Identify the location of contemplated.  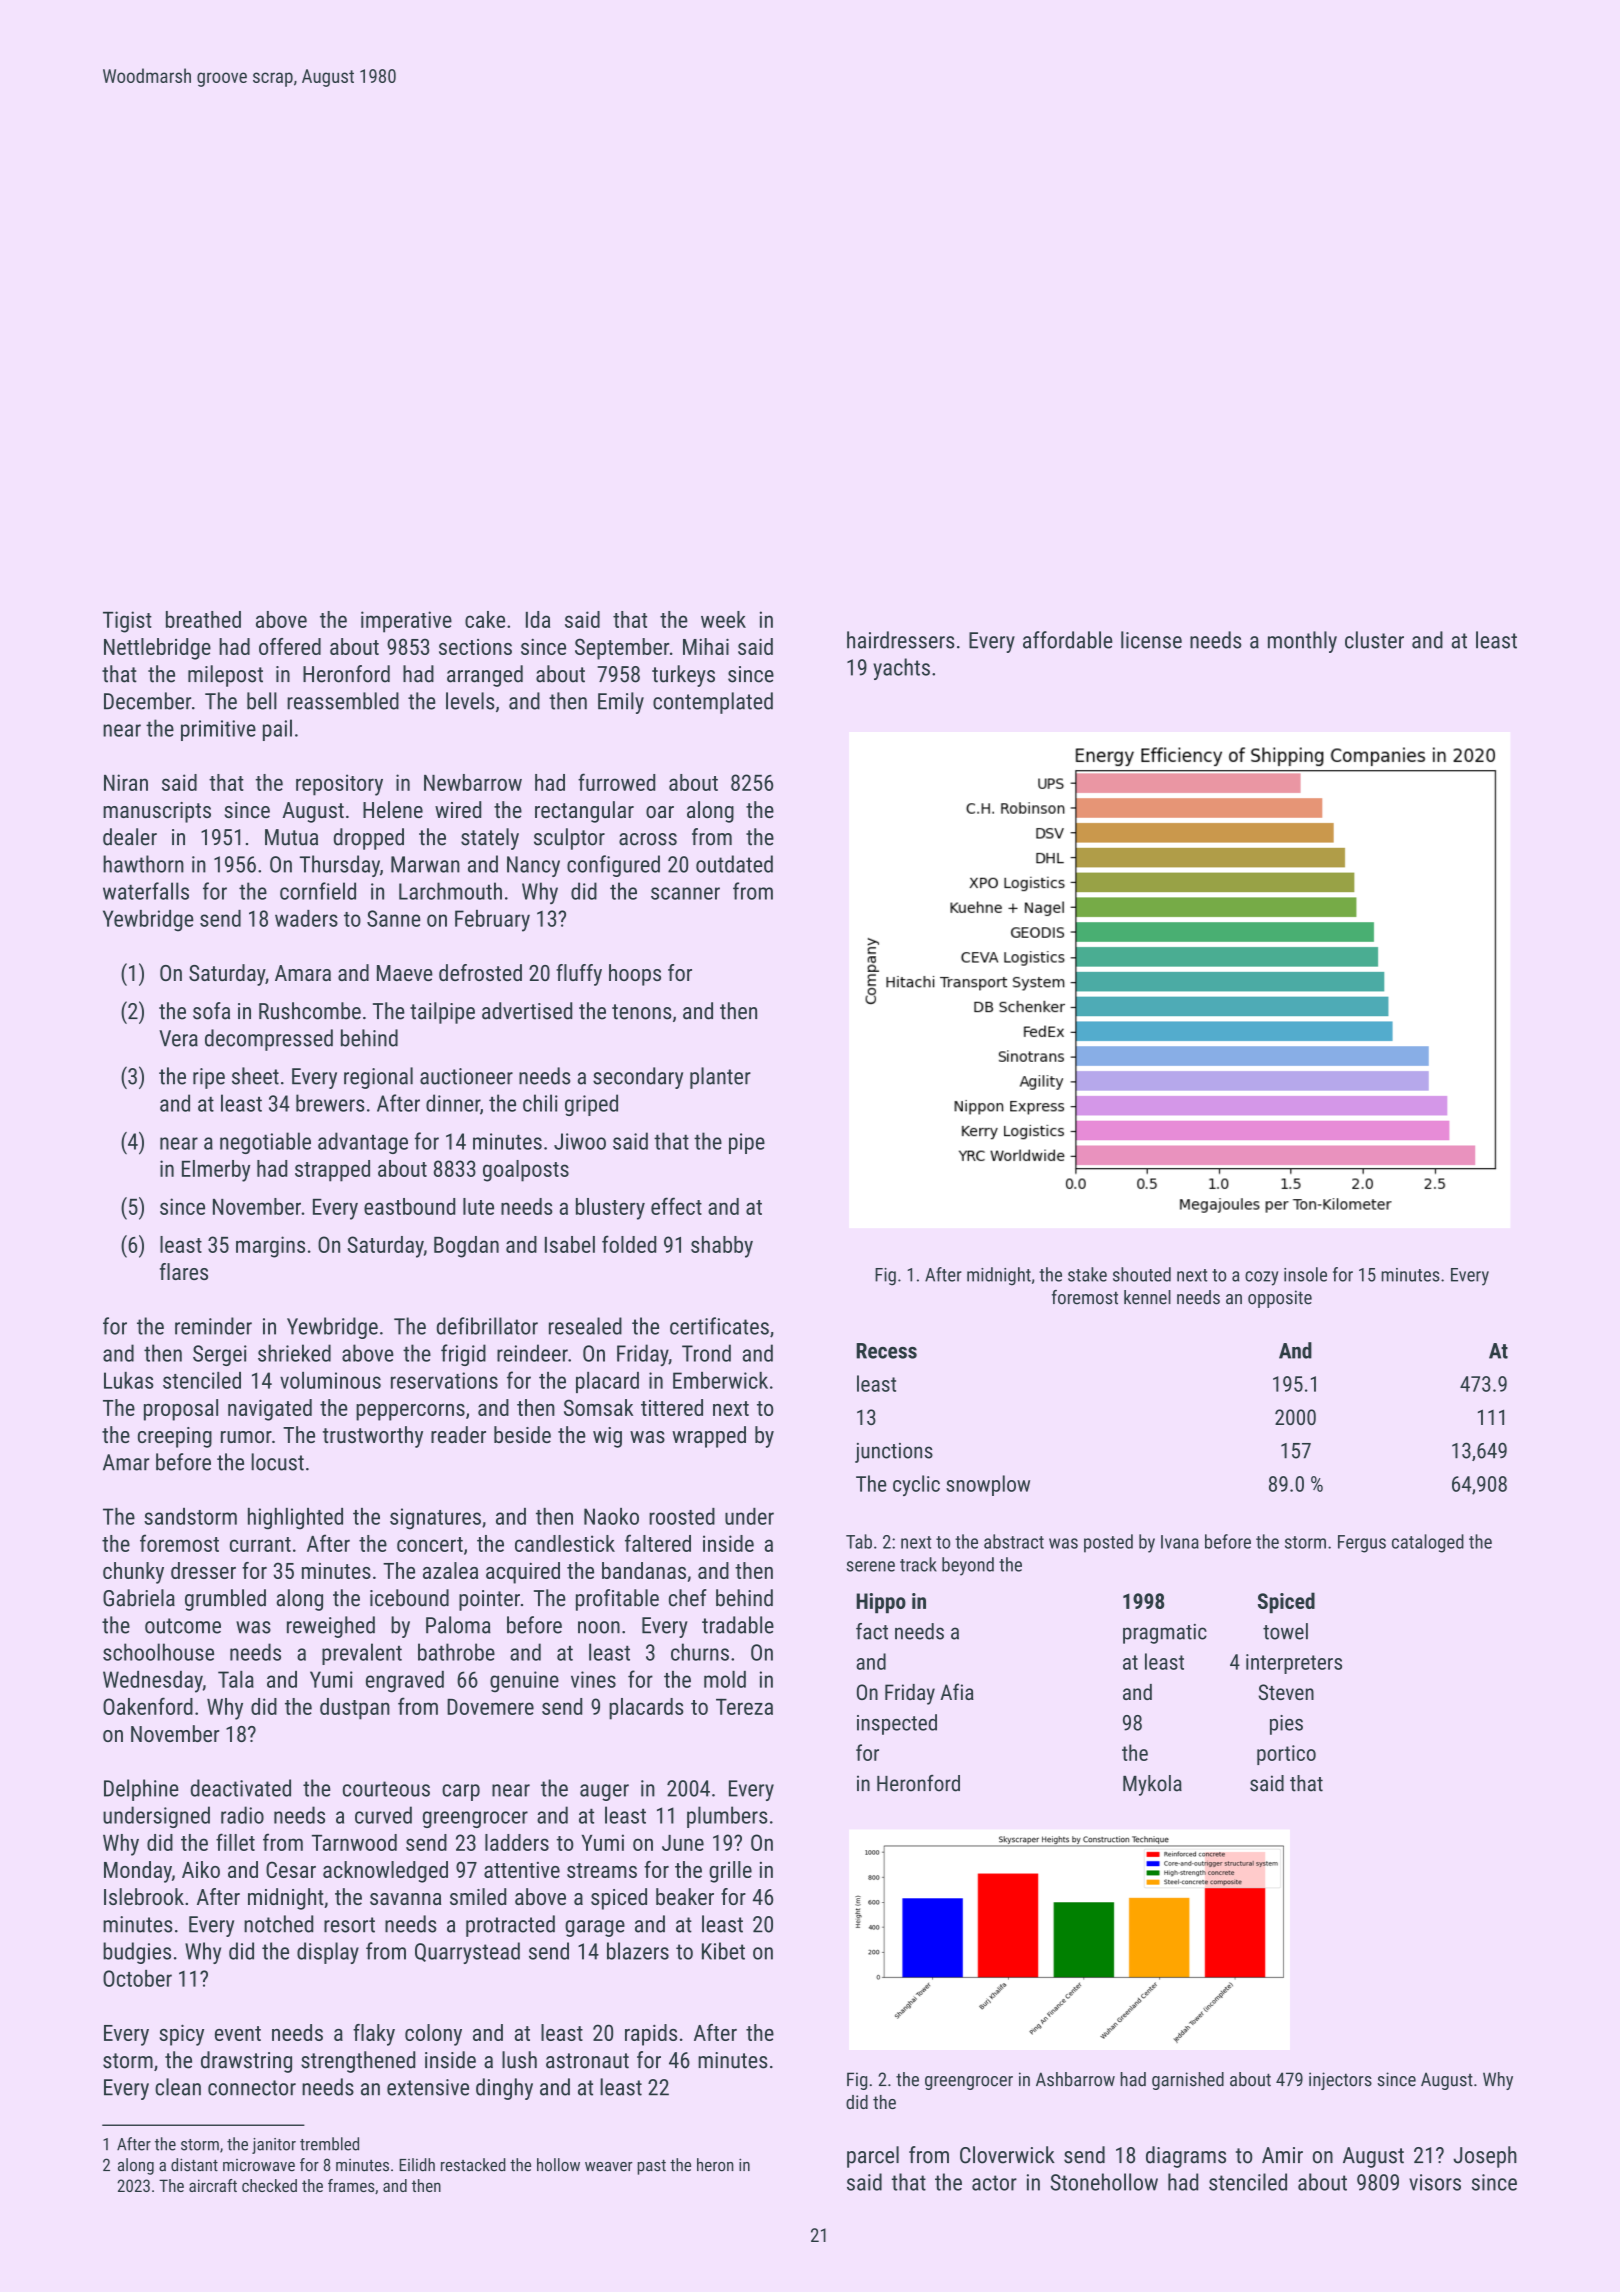
(713, 703).
